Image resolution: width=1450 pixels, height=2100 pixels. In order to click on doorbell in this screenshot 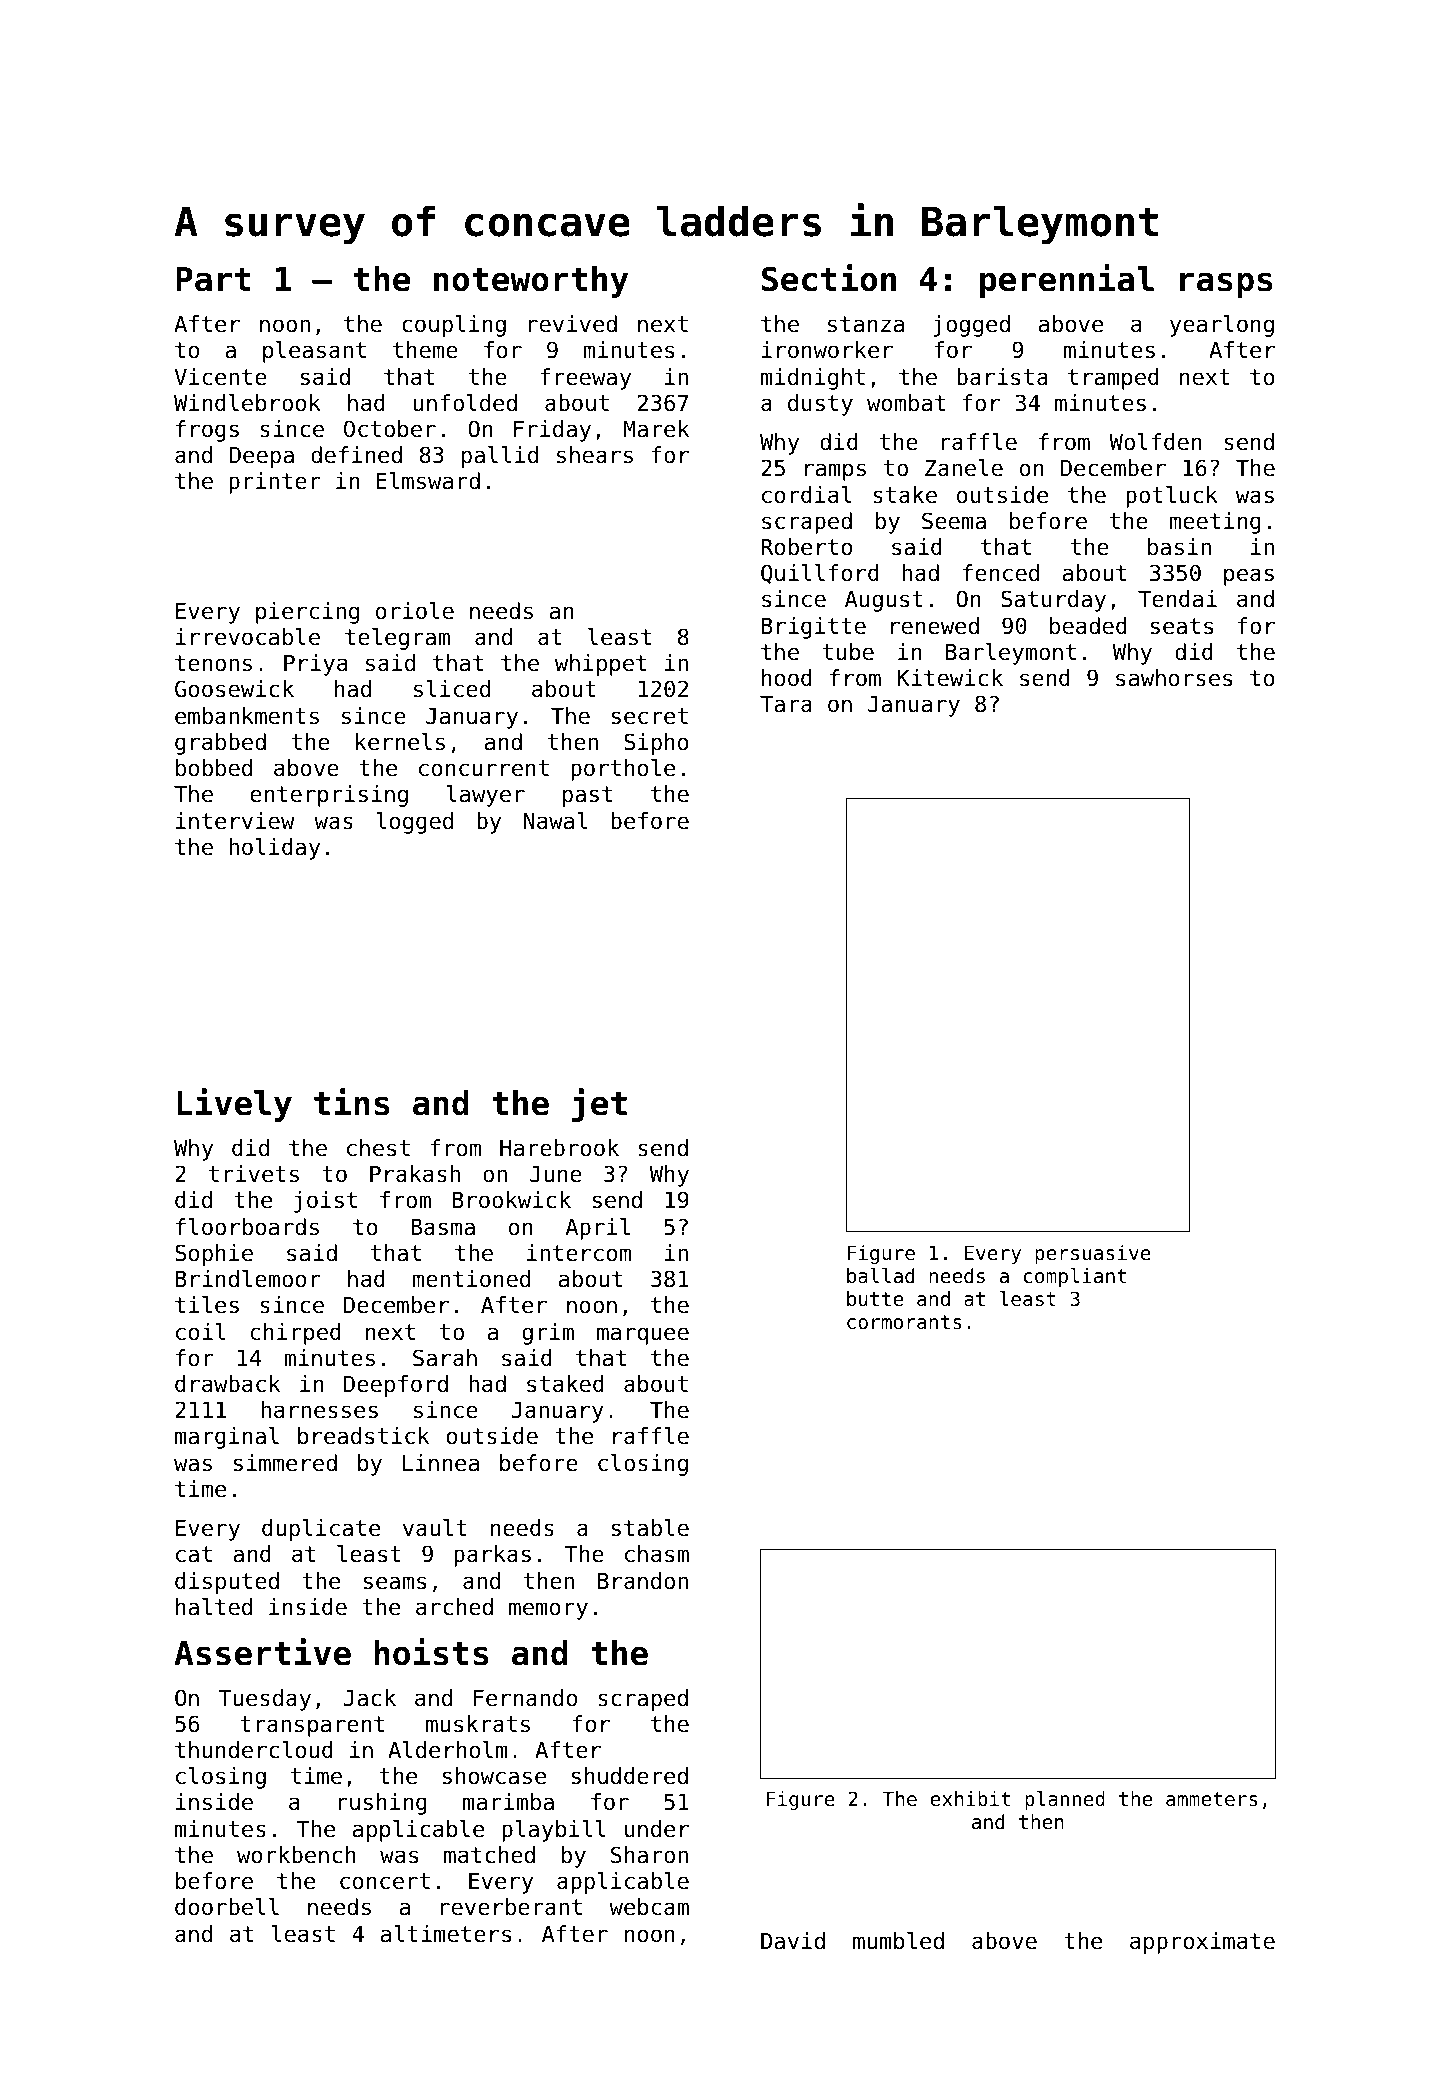, I will do `click(227, 1907)`.
